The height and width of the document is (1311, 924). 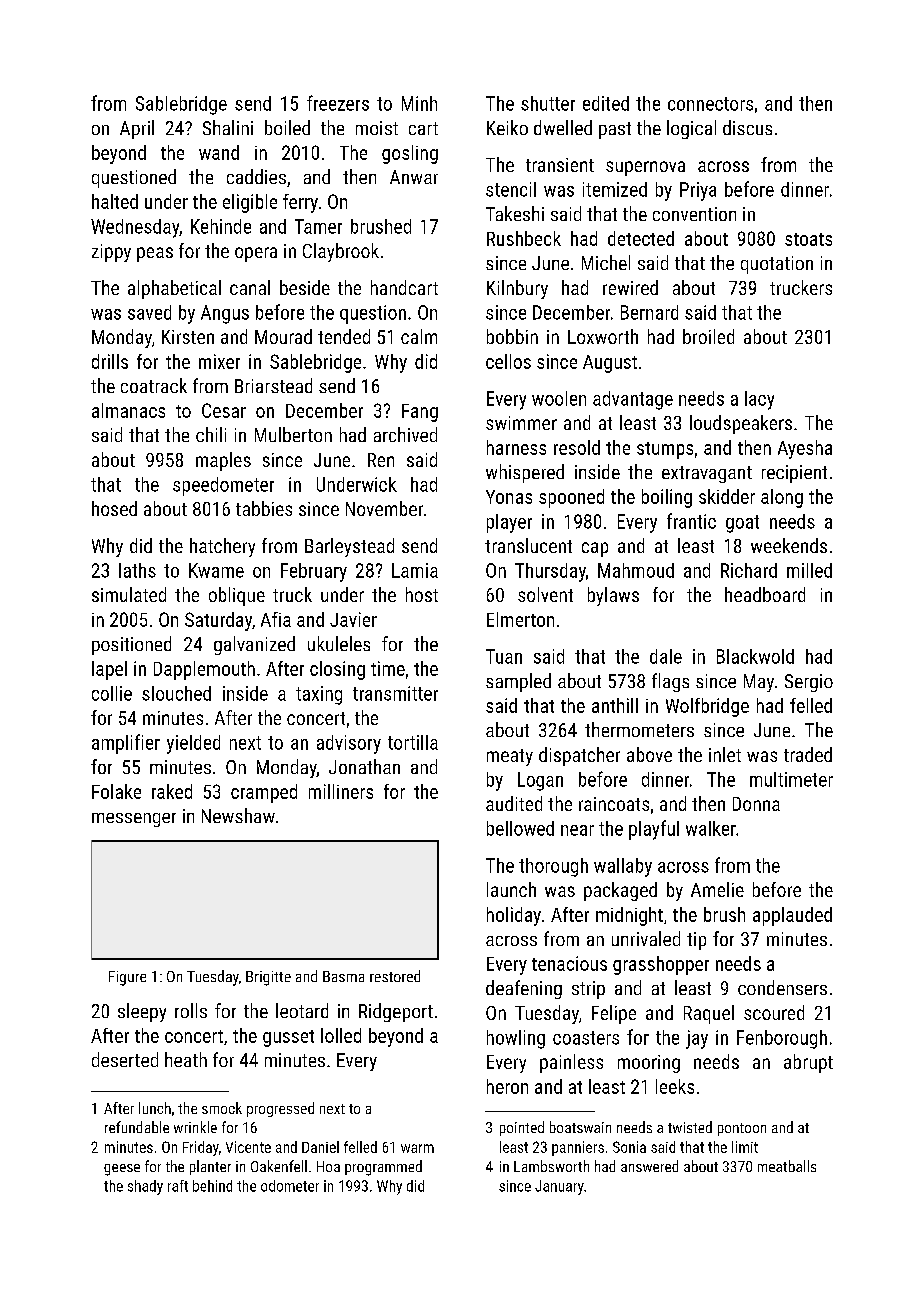 I want to click on moist, so click(x=377, y=128).
